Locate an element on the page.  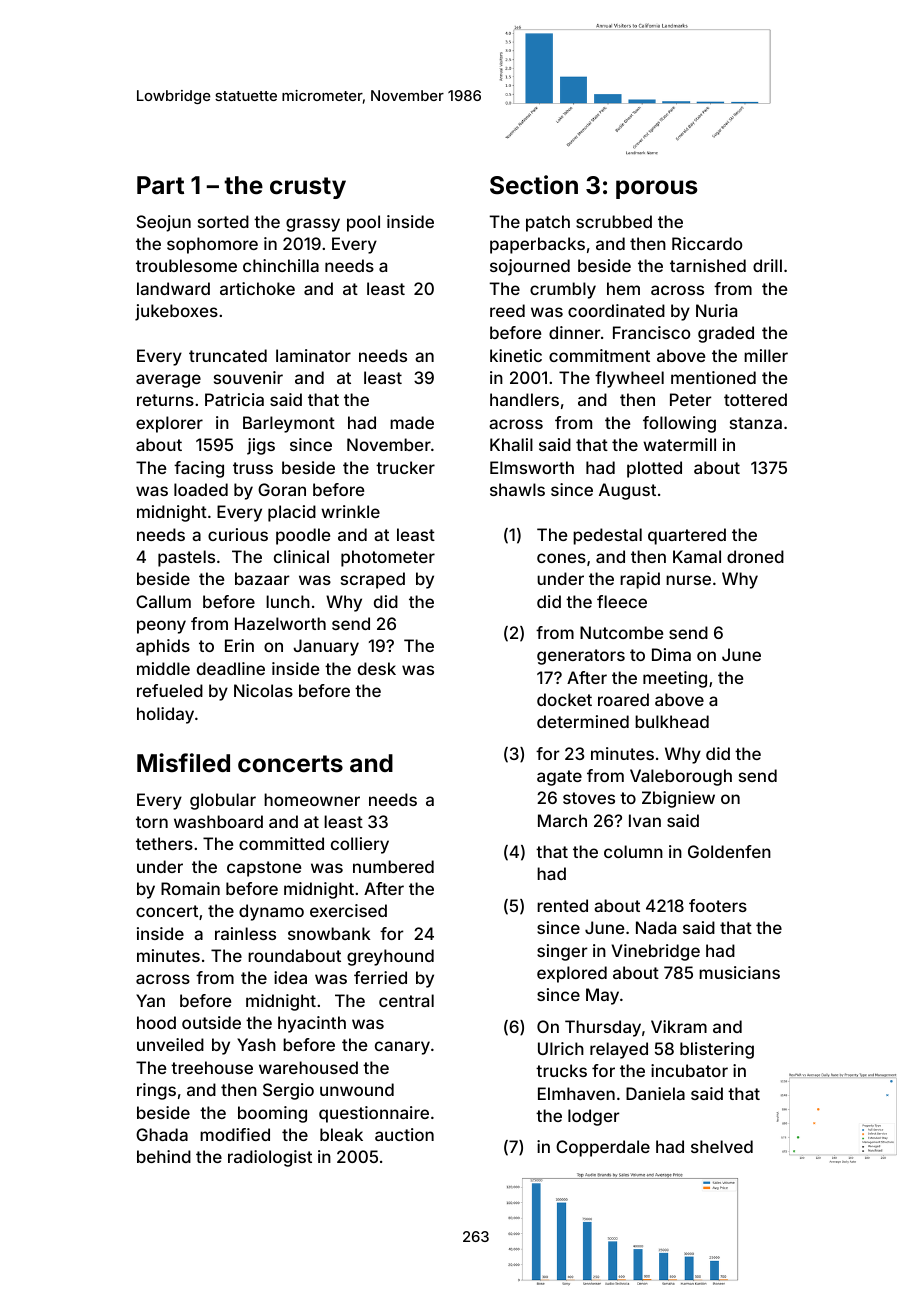
placid is located at coordinates (292, 513).
